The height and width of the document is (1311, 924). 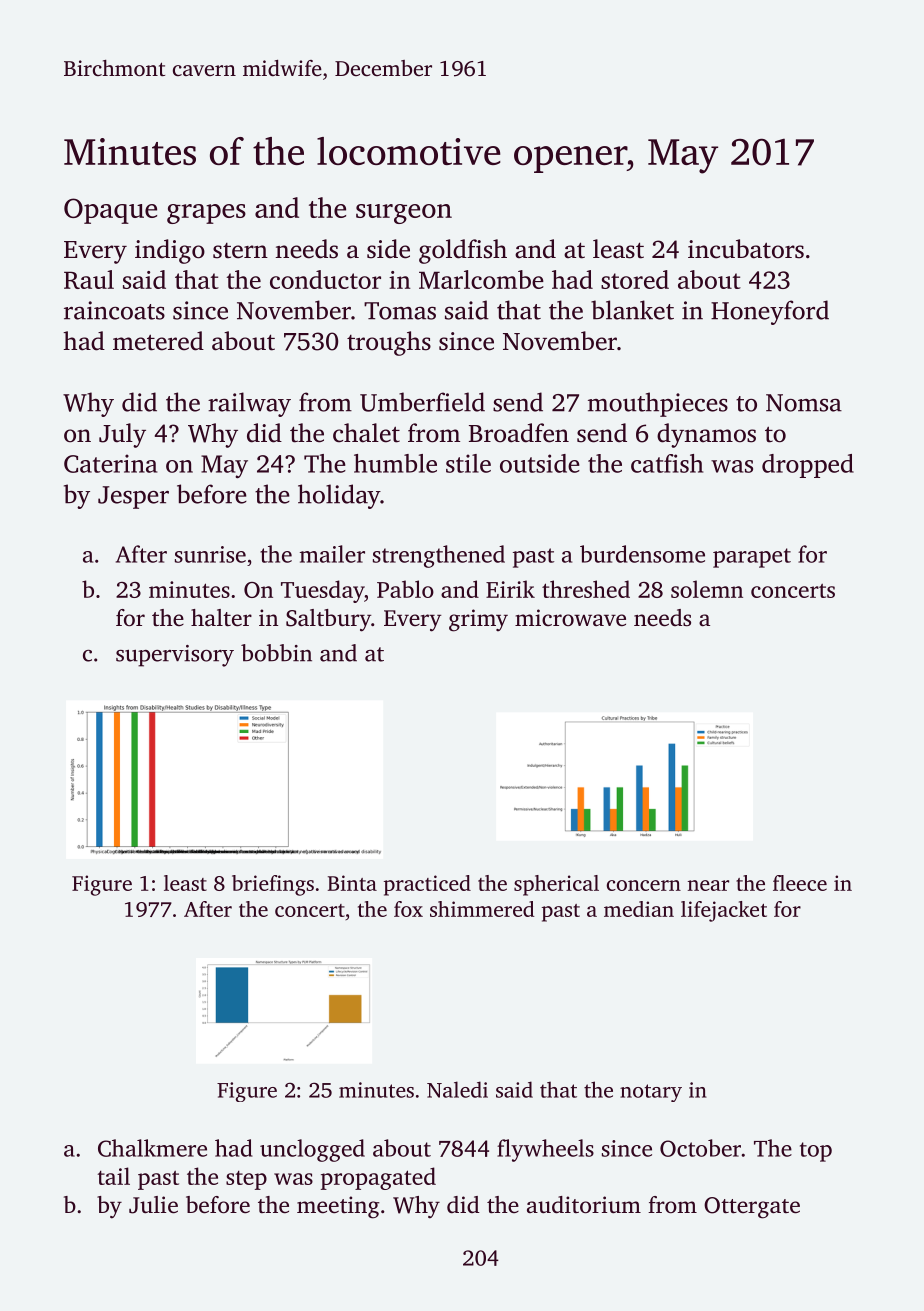 What do you see at coordinates (276, 653) in the document?
I see `bobbin` at bounding box center [276, 653].
